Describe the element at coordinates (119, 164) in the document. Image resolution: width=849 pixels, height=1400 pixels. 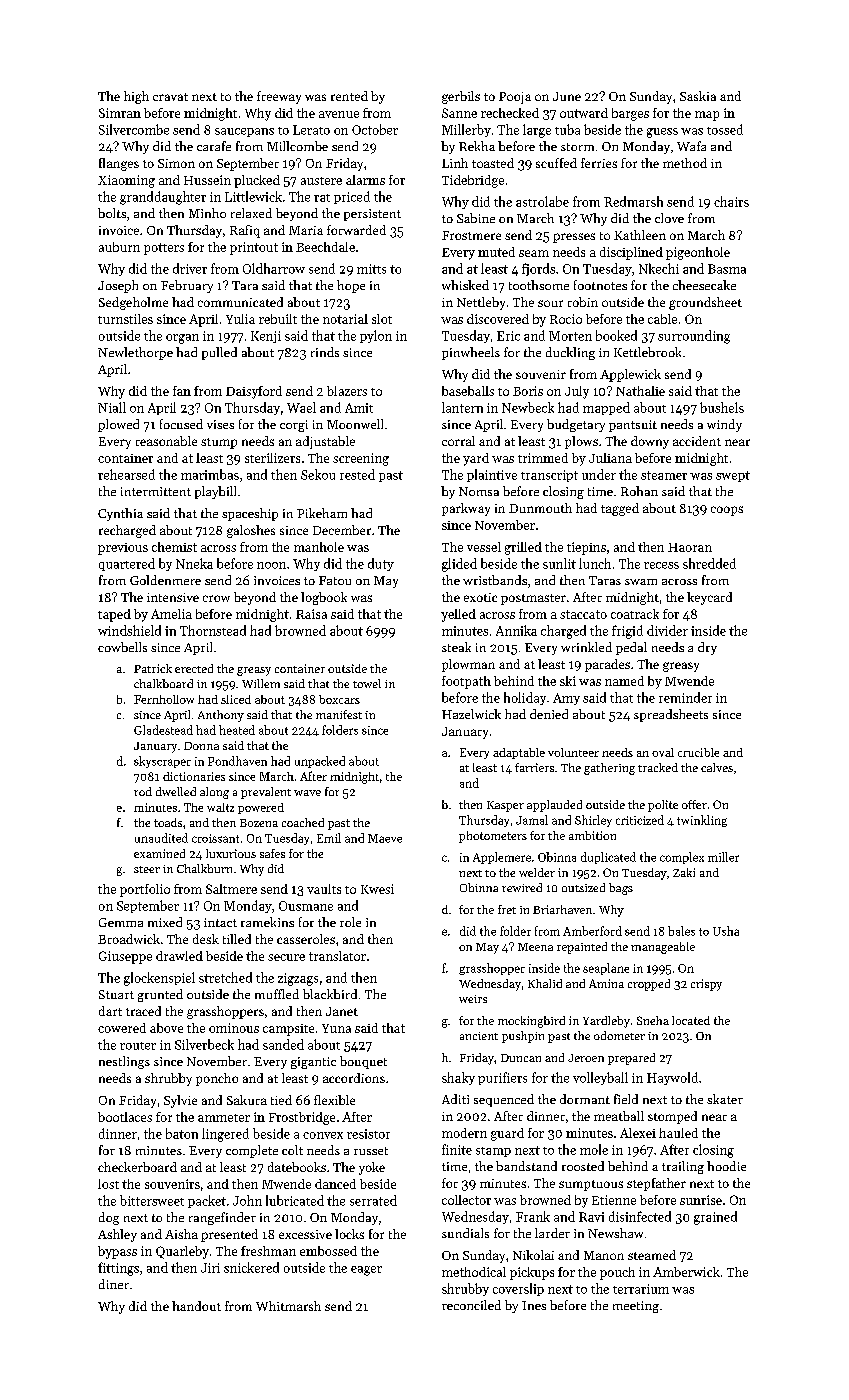
I see `flanges` at that location.
